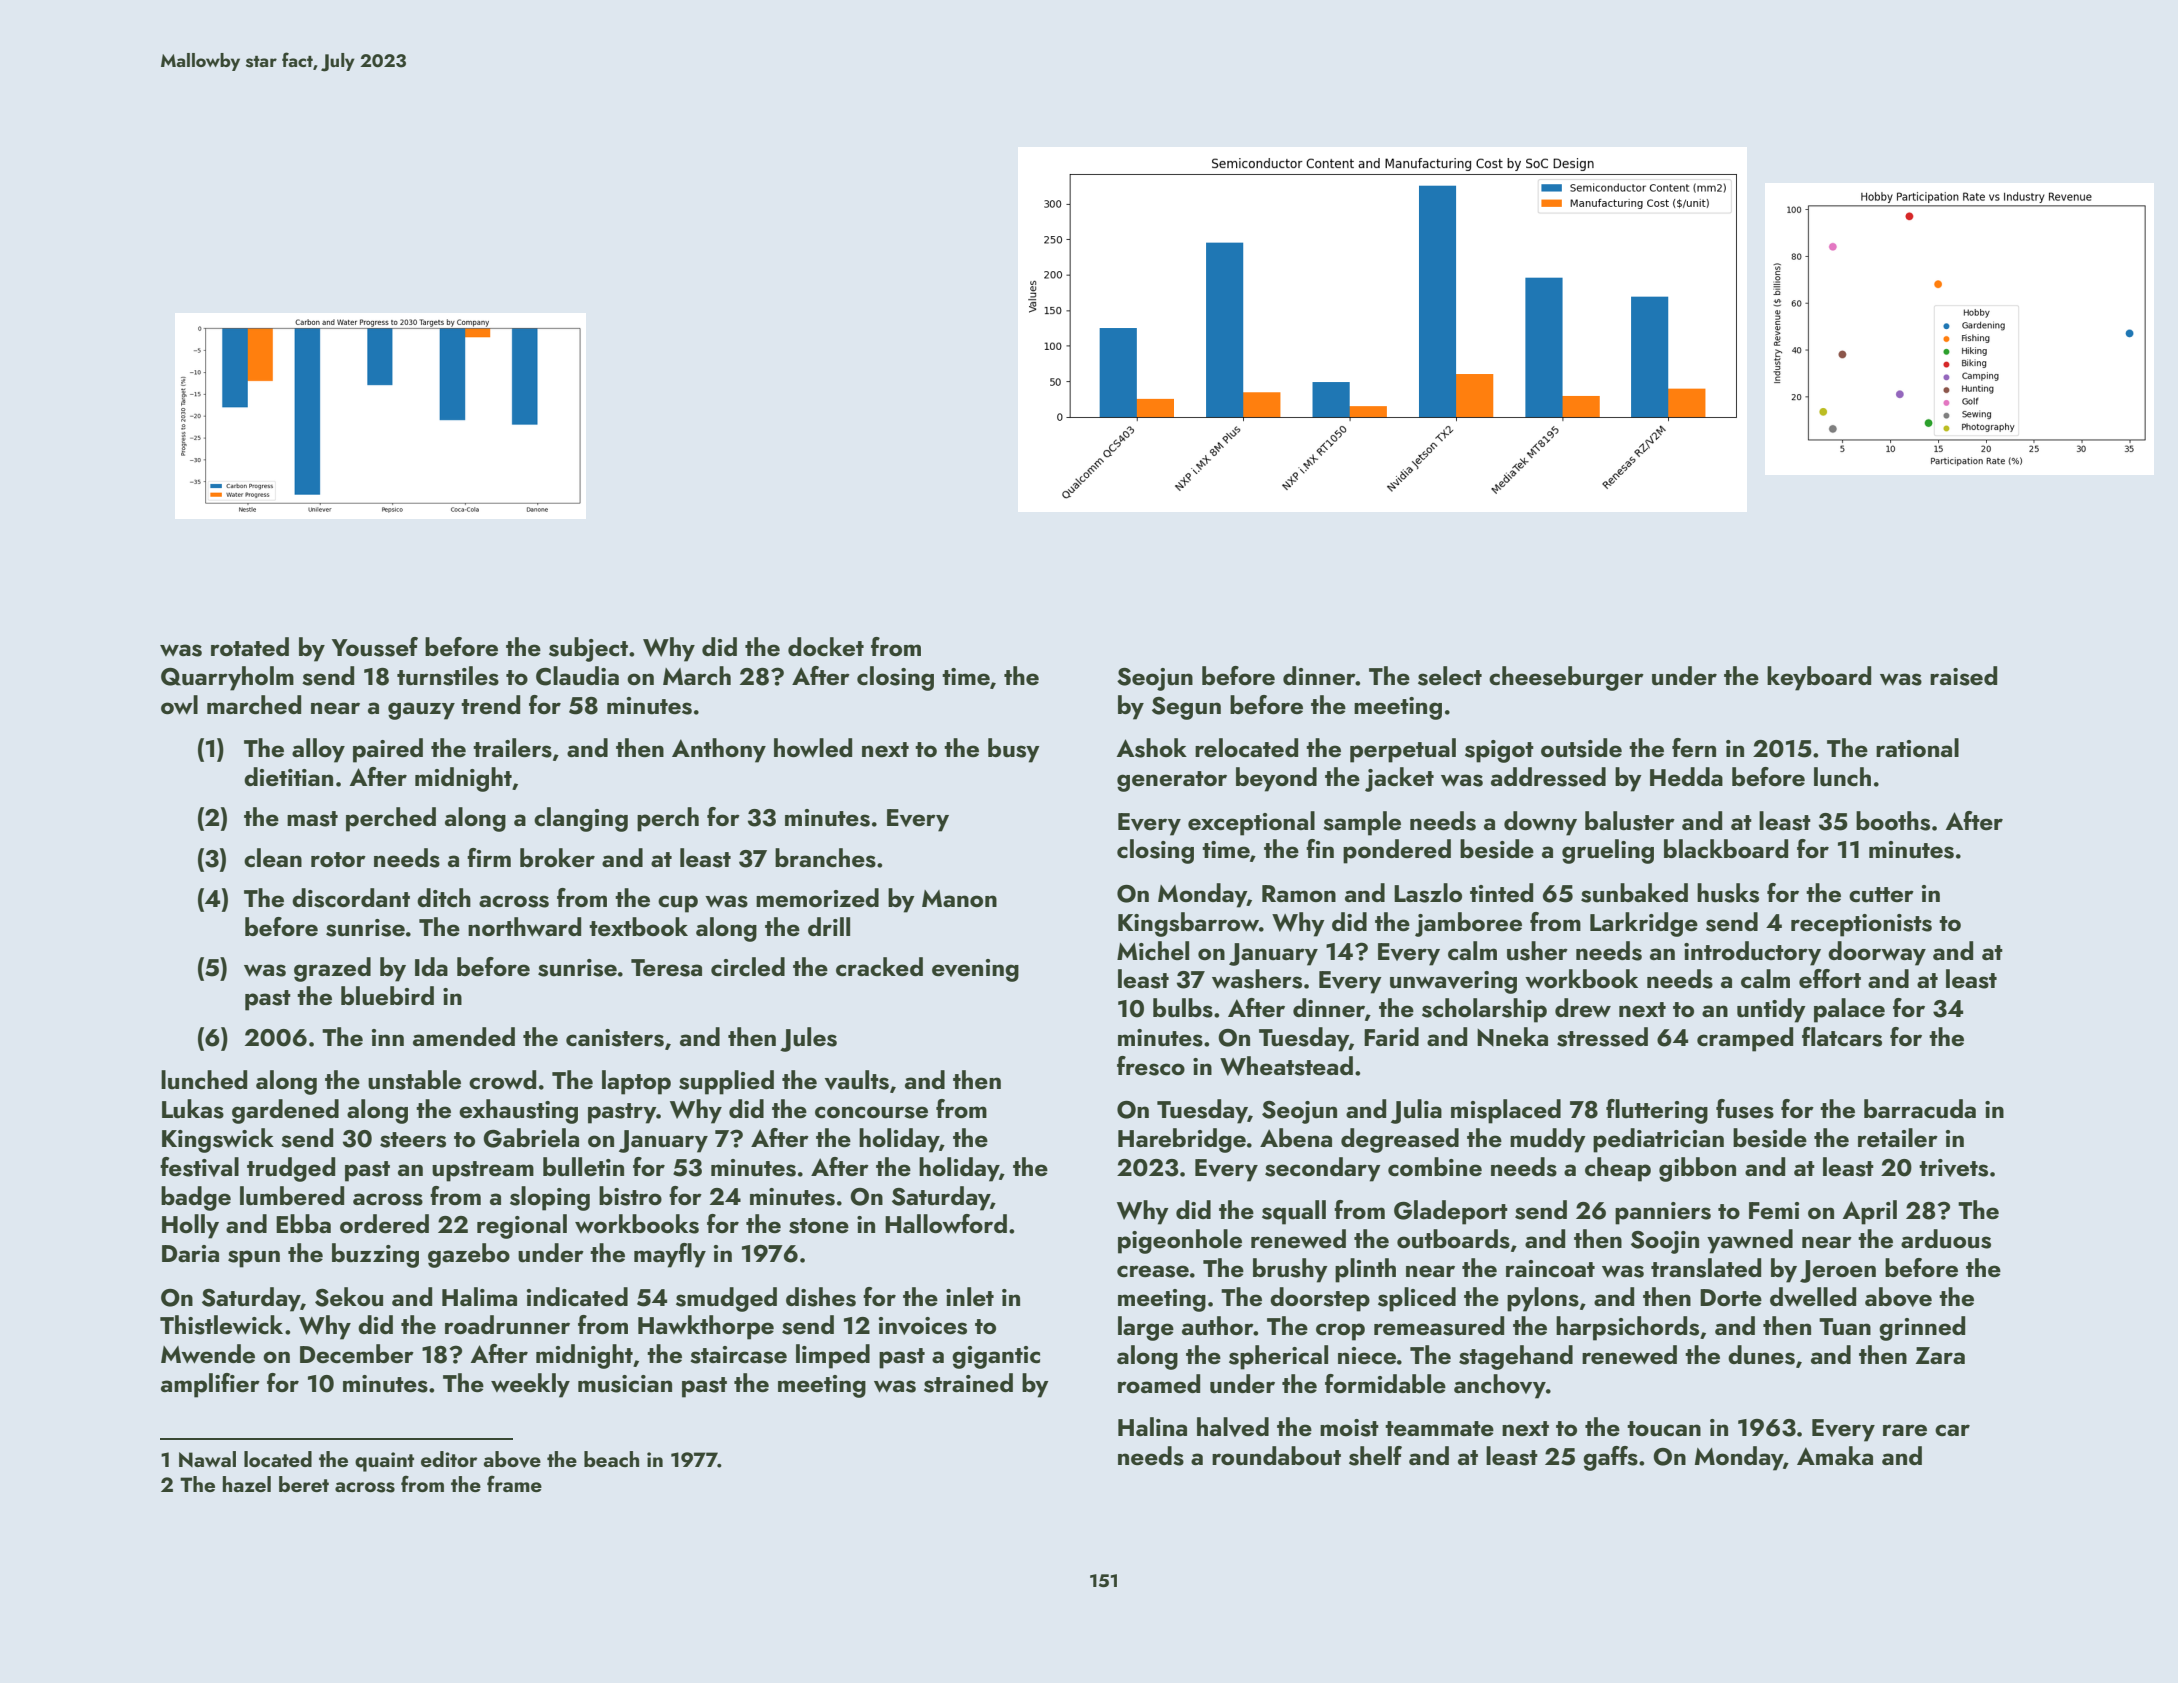 This screenshot has width=2178, height=1683. I want to click on keyboard, so click(1819, 678).
